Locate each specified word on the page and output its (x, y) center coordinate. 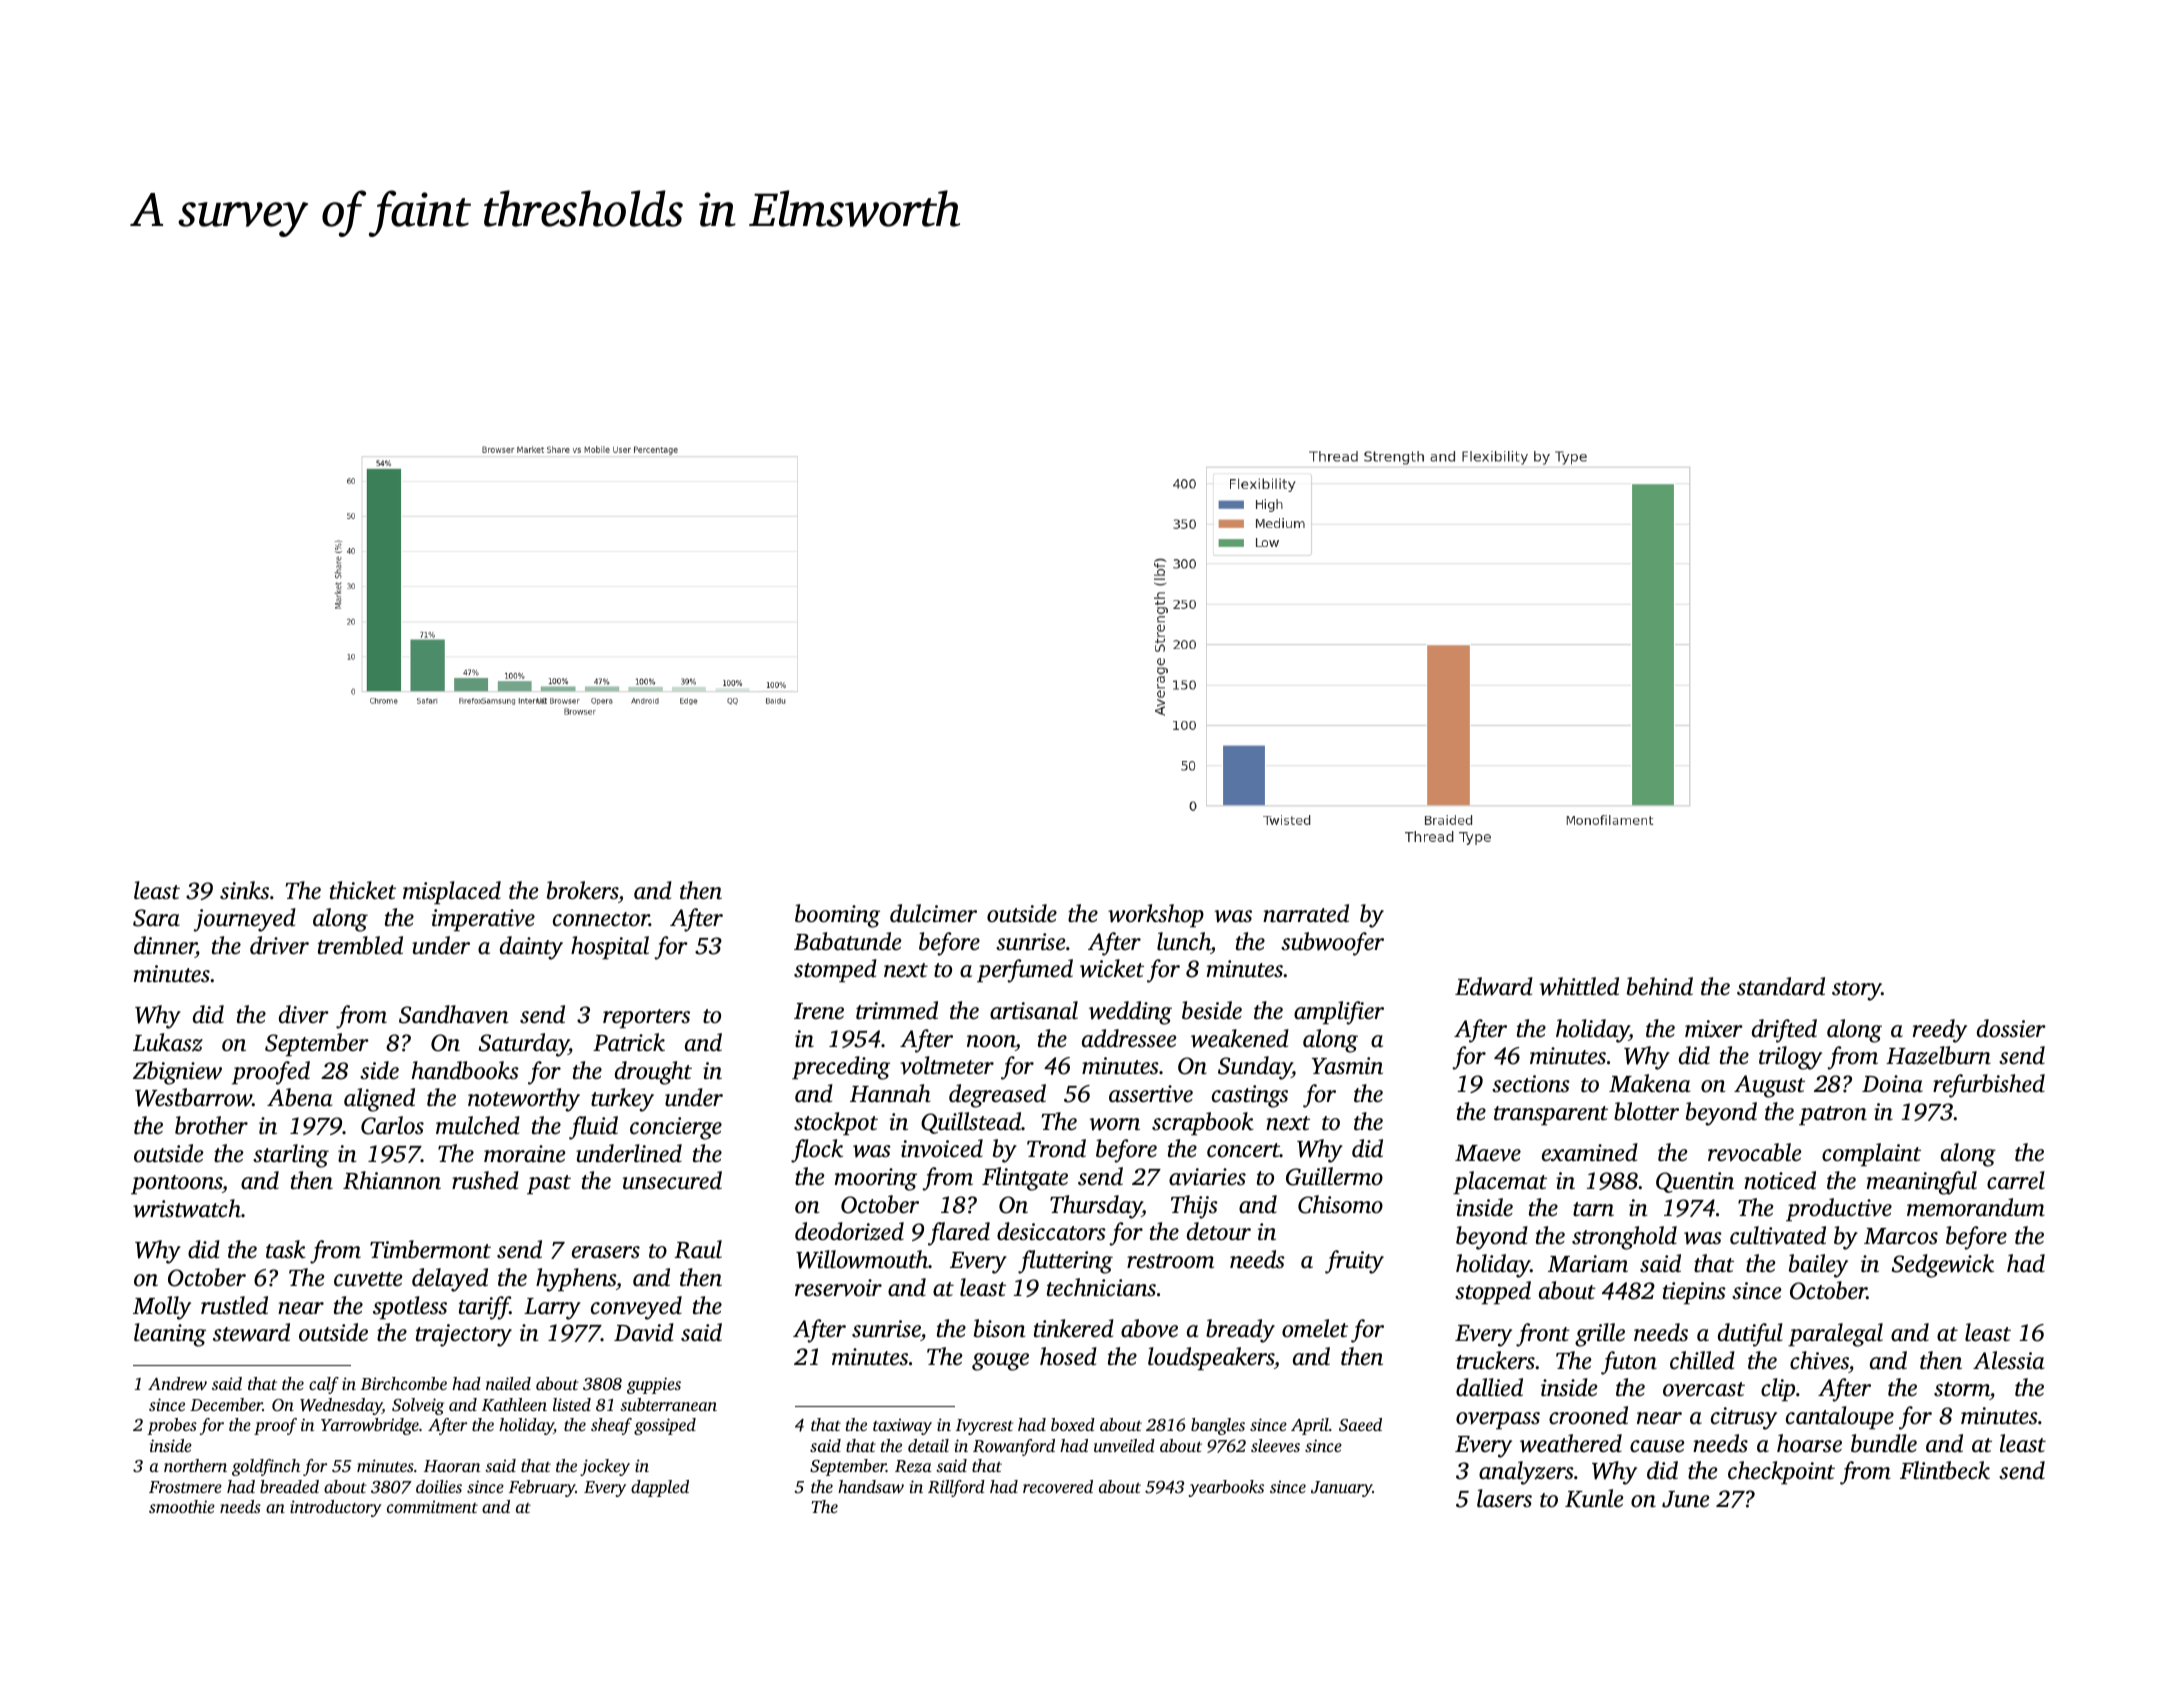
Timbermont (430, 1249)
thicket (363, 890)
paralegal (1835, 1335)
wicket (1112, 968)
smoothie (182, 1506)
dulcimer (933, 913)
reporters (646, 1019)
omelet (1315, 1328)
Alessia (2008, 1360)
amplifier (1339, 1013)
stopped (1493, 1293)
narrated (1306, 913)
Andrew (177, 1383)
